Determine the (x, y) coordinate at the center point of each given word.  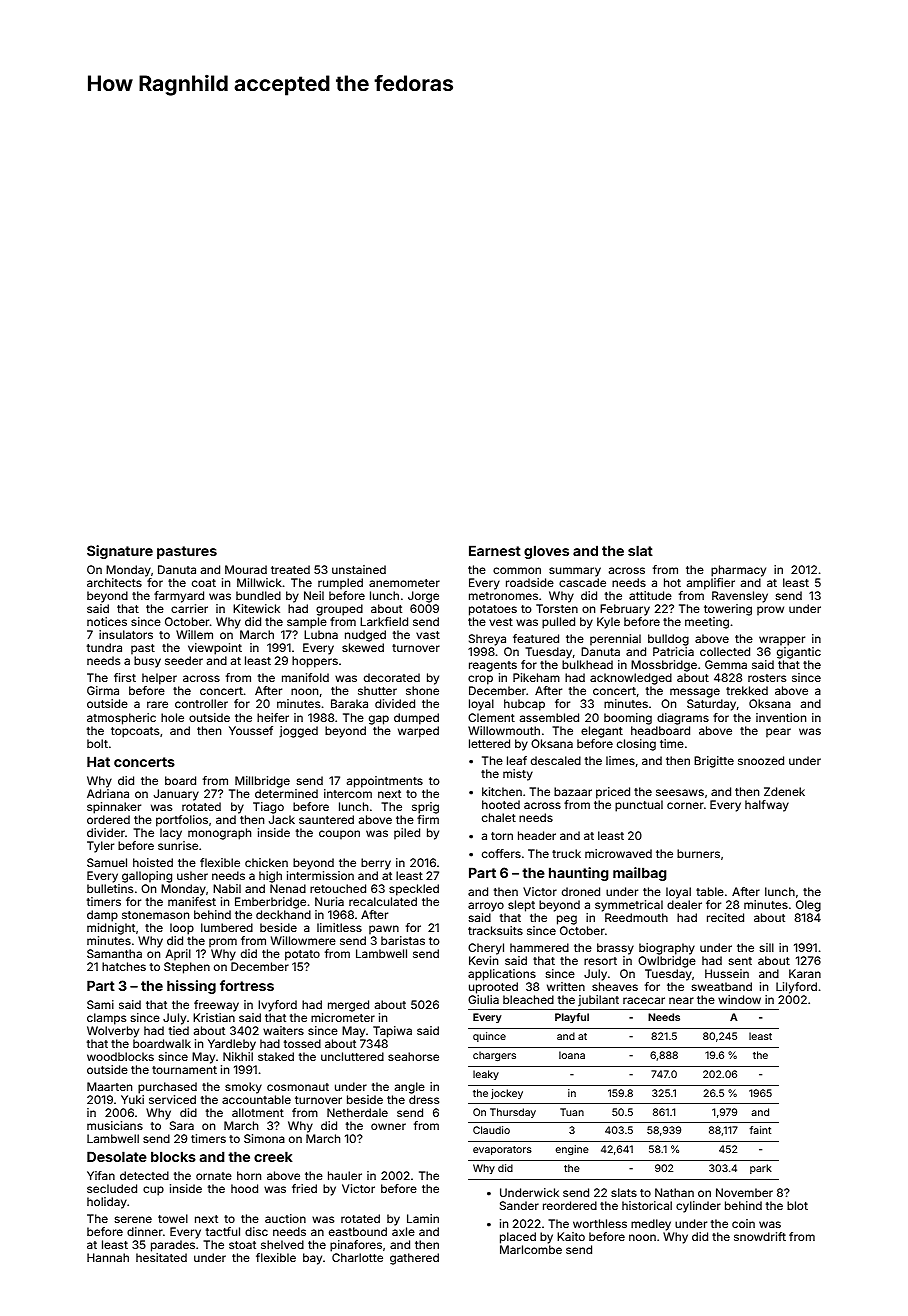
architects (114, 582)
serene (133, 1219)
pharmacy (738, 571)
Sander (519, 1205)
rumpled (340, 584)
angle (410, 1088)
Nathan (674, 1192)
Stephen (187, 968)
